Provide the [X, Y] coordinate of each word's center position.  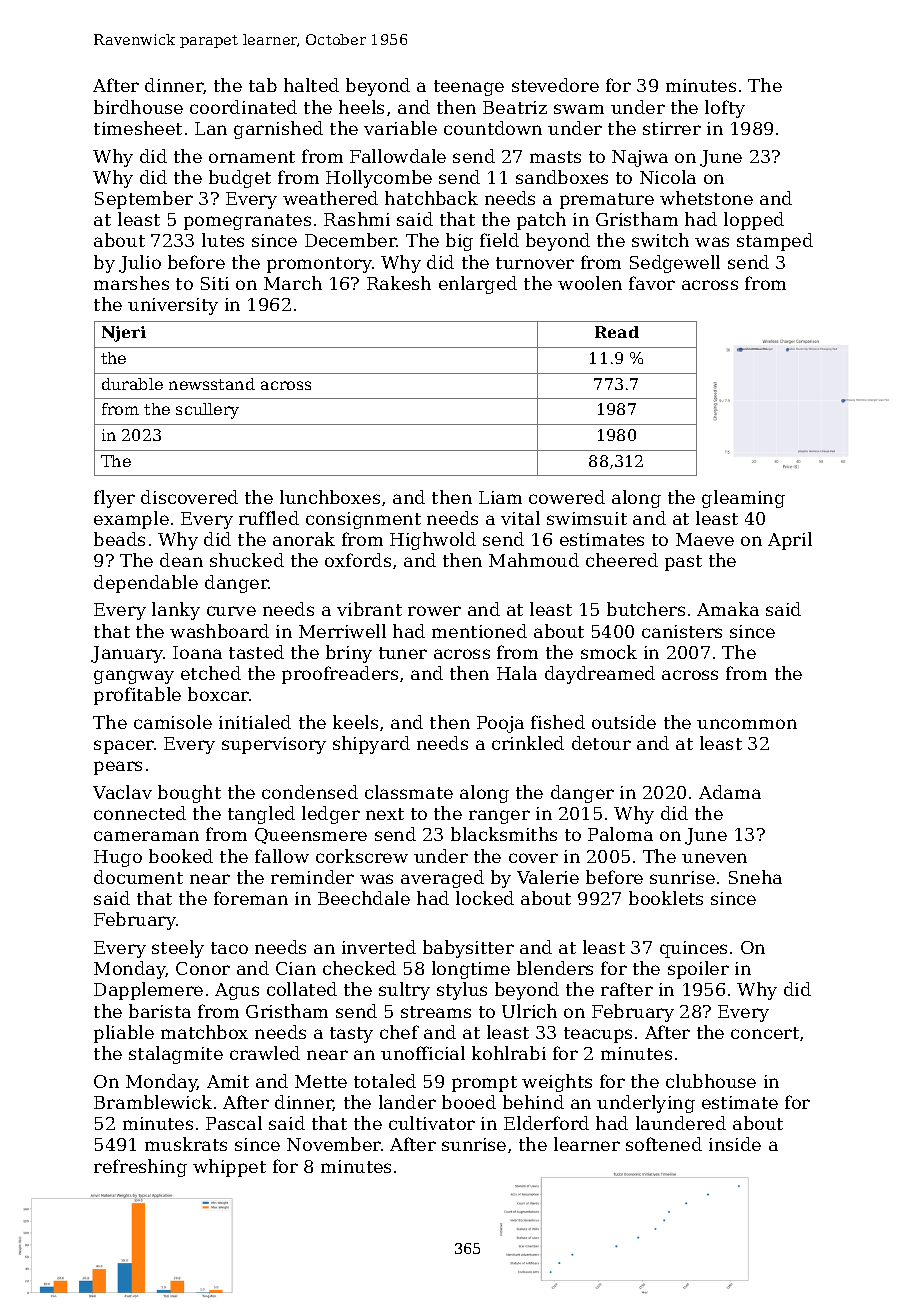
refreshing [140, 1168]
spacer [124, 747]
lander [407, 1102]
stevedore [555, 85]
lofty [725, 109]
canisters [682, 631]
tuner [403, 653]
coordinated [243, 107]
